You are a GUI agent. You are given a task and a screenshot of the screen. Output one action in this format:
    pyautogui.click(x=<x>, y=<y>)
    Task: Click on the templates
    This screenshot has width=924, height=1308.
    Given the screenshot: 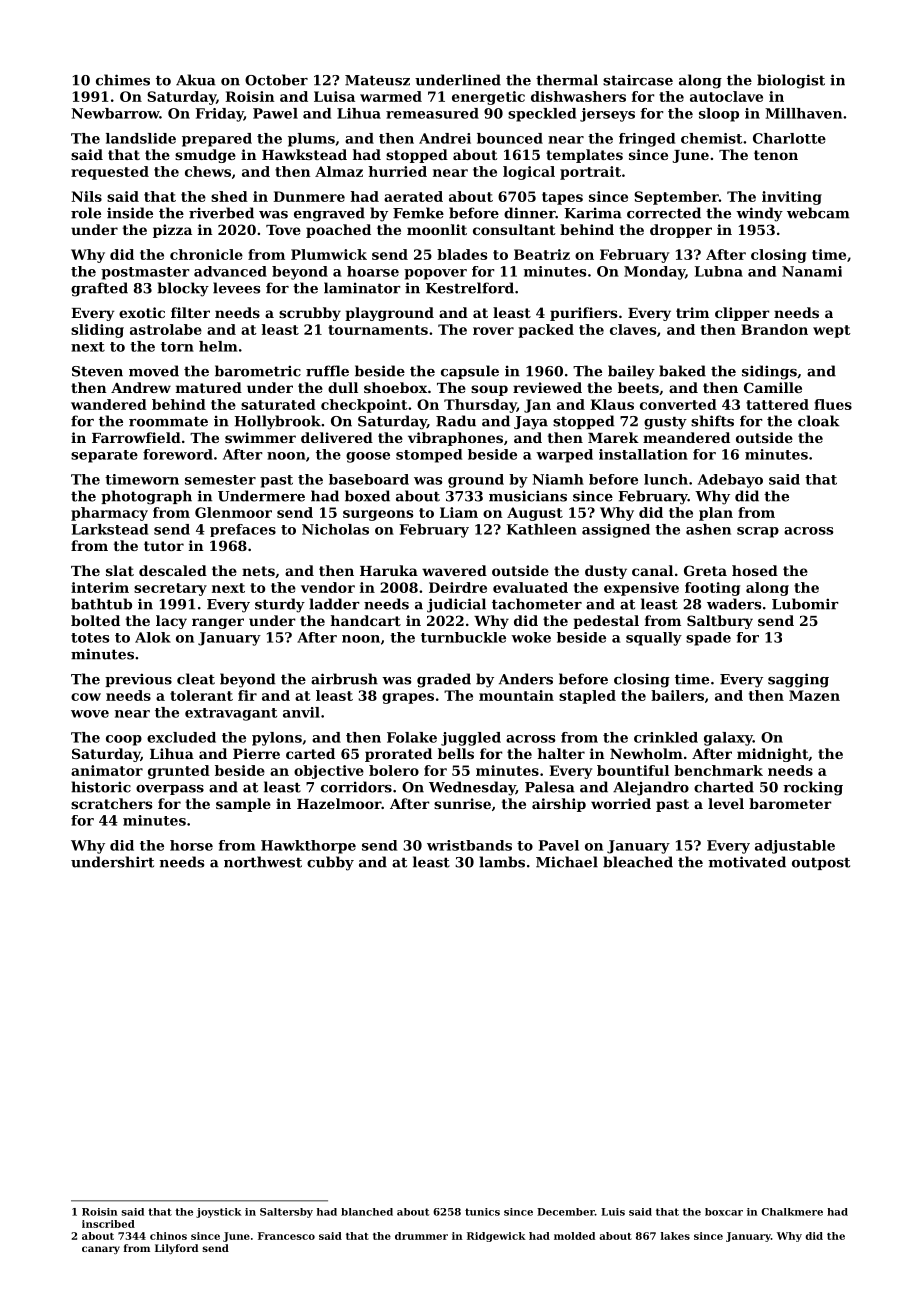 What is the action you would take?
    pyautogui.click(x=584, y=156)
